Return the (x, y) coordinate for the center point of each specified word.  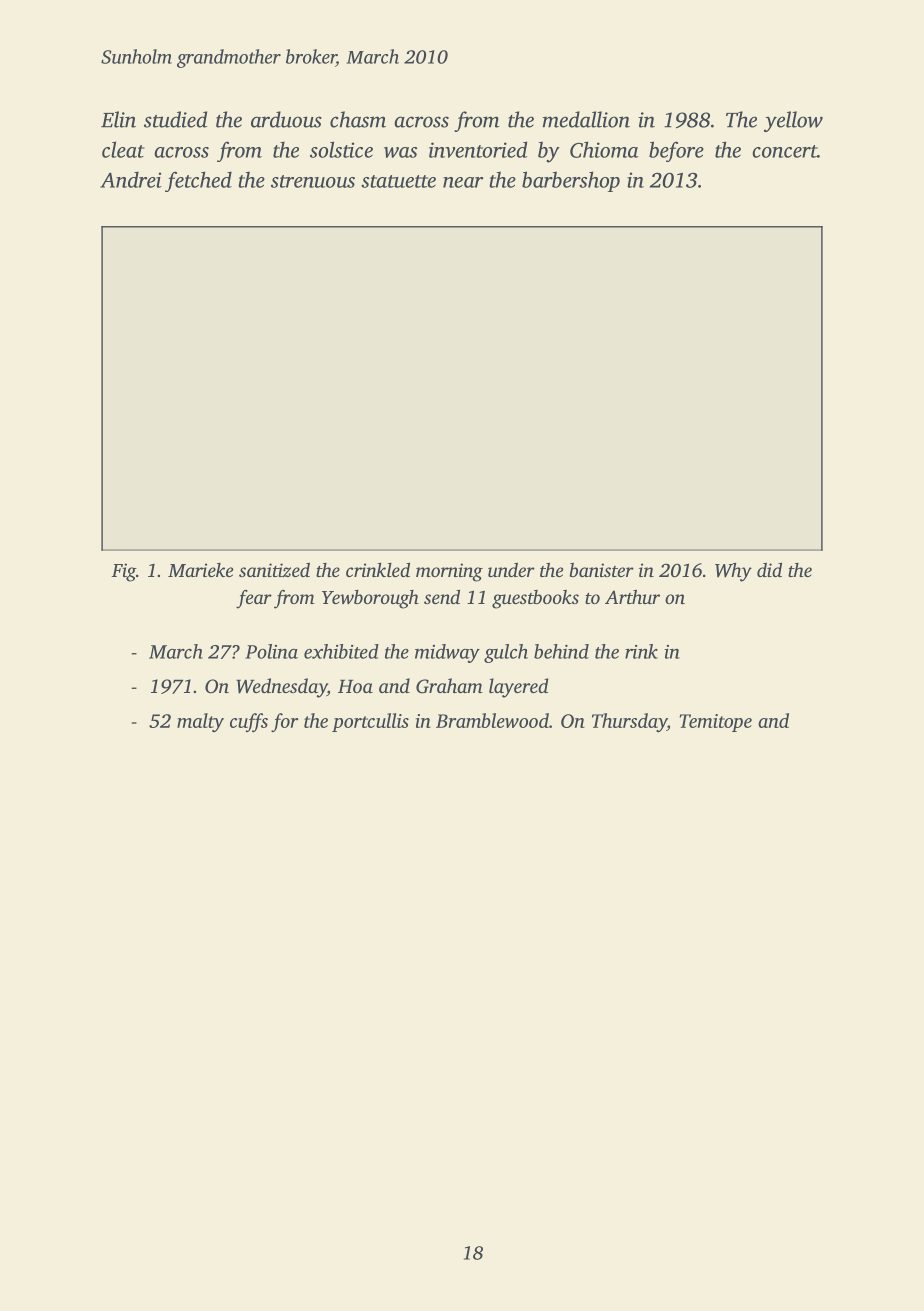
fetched (198, 181)
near (463, 182)
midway (447, 653)
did (769, 570)
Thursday (629, 722)
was (400, 152)
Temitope (715, 723)
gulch (506, 653)
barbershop (571, 181)
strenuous (313, 181)
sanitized (274, 570)
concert (784, 151)
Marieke (201, 570)
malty (200, 722)
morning (449, 572)
